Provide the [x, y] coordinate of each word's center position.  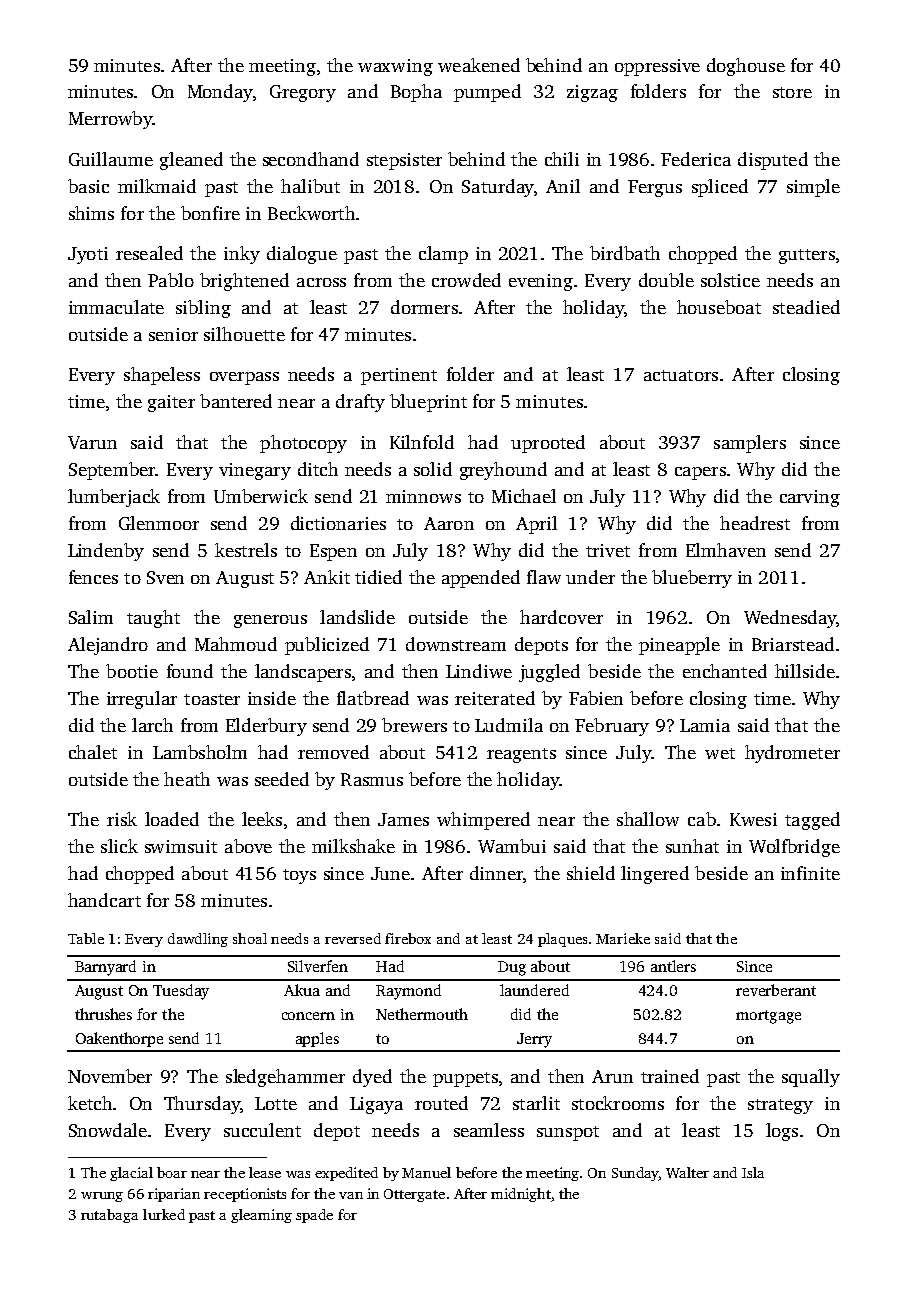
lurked [164, 1214]
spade [314, 1216]
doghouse [746, 67]
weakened [479, 65]
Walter [687, 1172]
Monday [220, 93]
